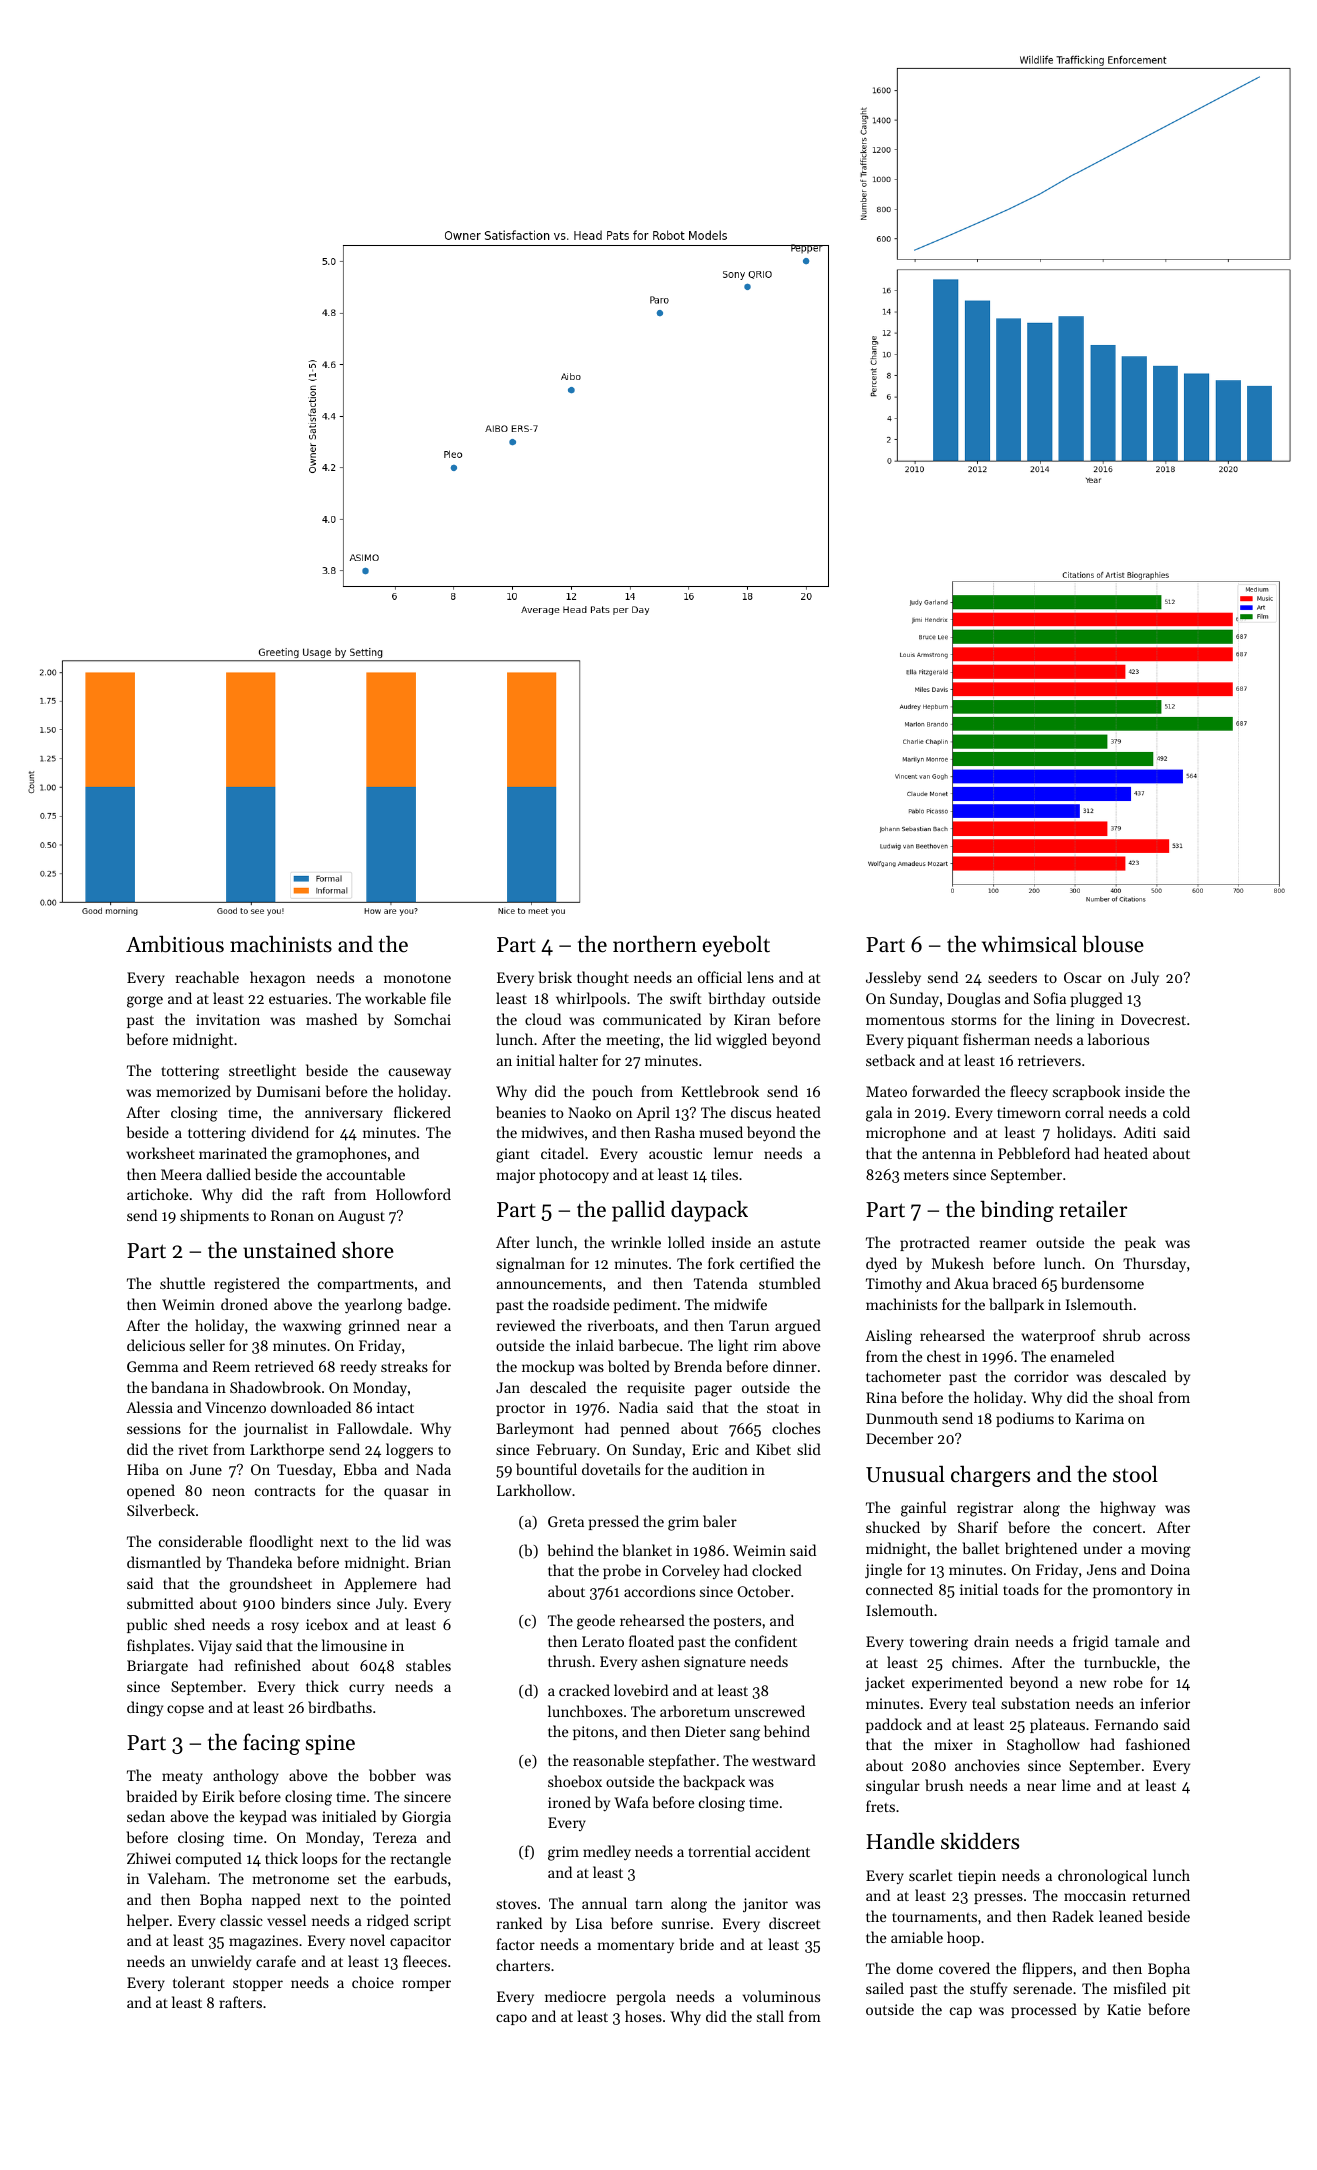 The height and width of the screenshot is (2170, 1317). Describe the element at coordinates (643, 2016) in the screenshot. I see `hoses` at that location.
